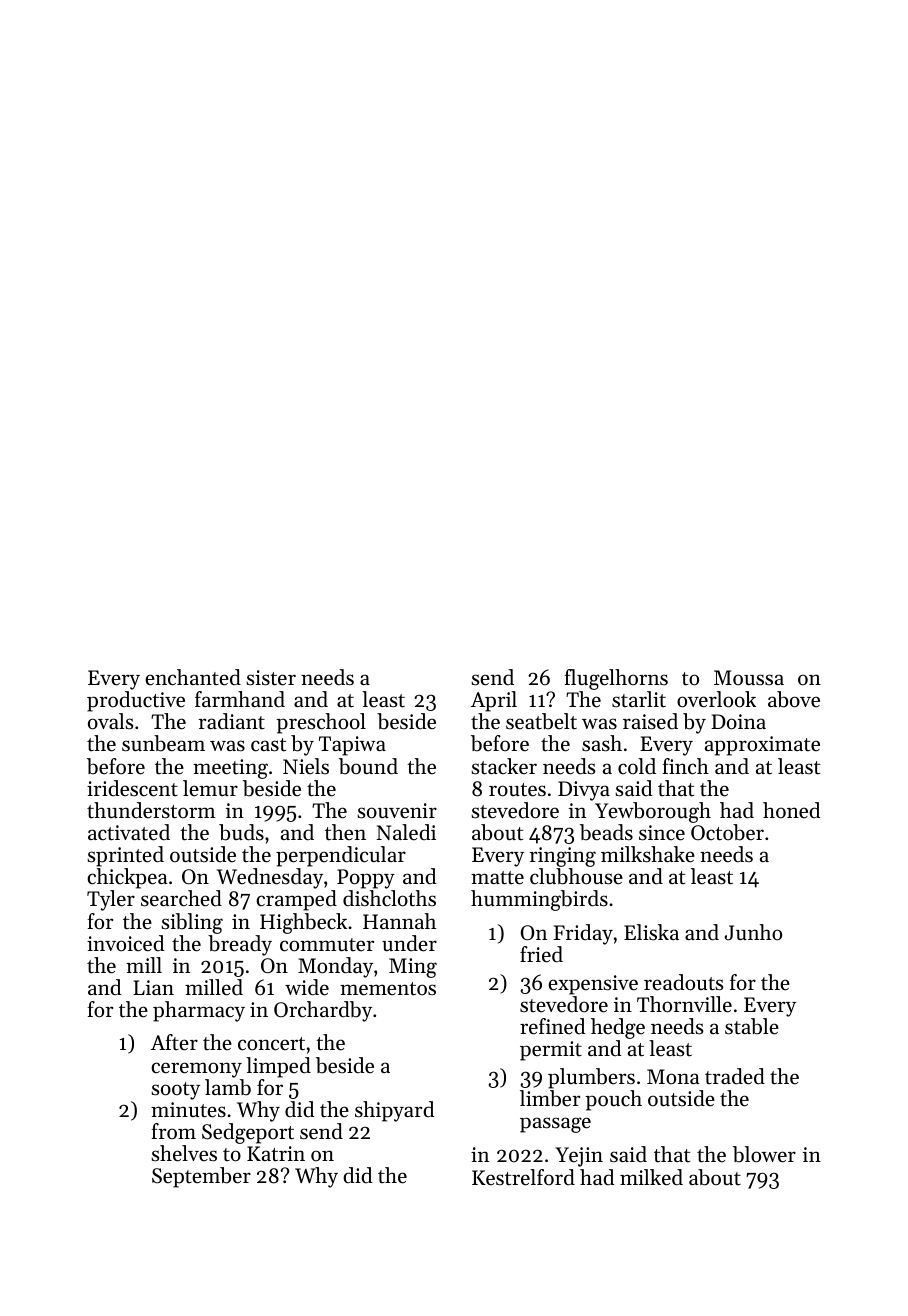 The image size is (908, 1316). I want to click on flugelhorns, so click(616, 679).
